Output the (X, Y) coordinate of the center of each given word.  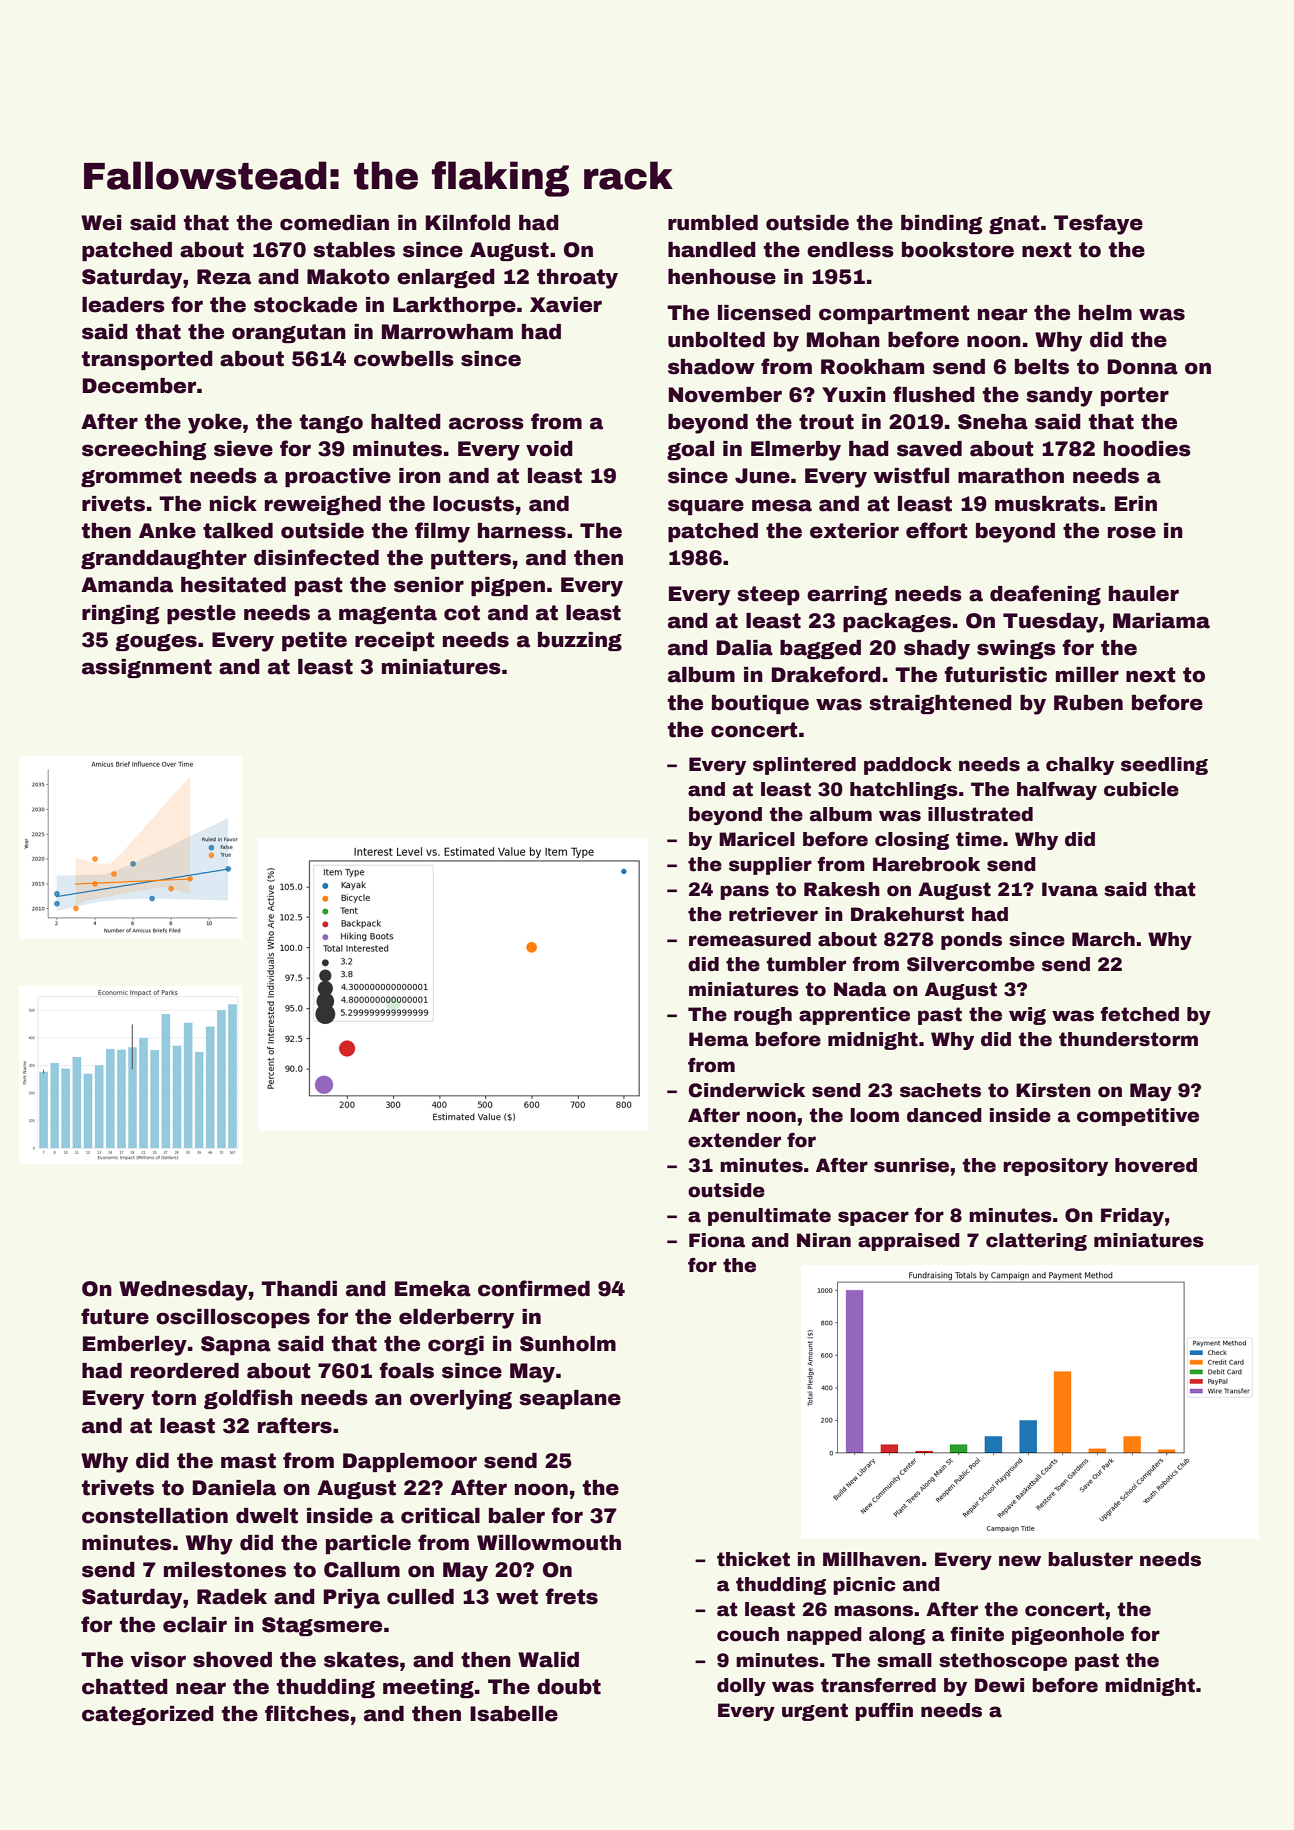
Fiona (717, 1240)
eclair (195, 1625)
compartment (894, 314)
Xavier (566, 305)
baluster (1090, 1559)
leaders (123, 305)
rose (1132, 532)
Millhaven (871, 1559)
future (115, 1316)
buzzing (580, 641)
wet (517, 1597)
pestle (201, 614)
